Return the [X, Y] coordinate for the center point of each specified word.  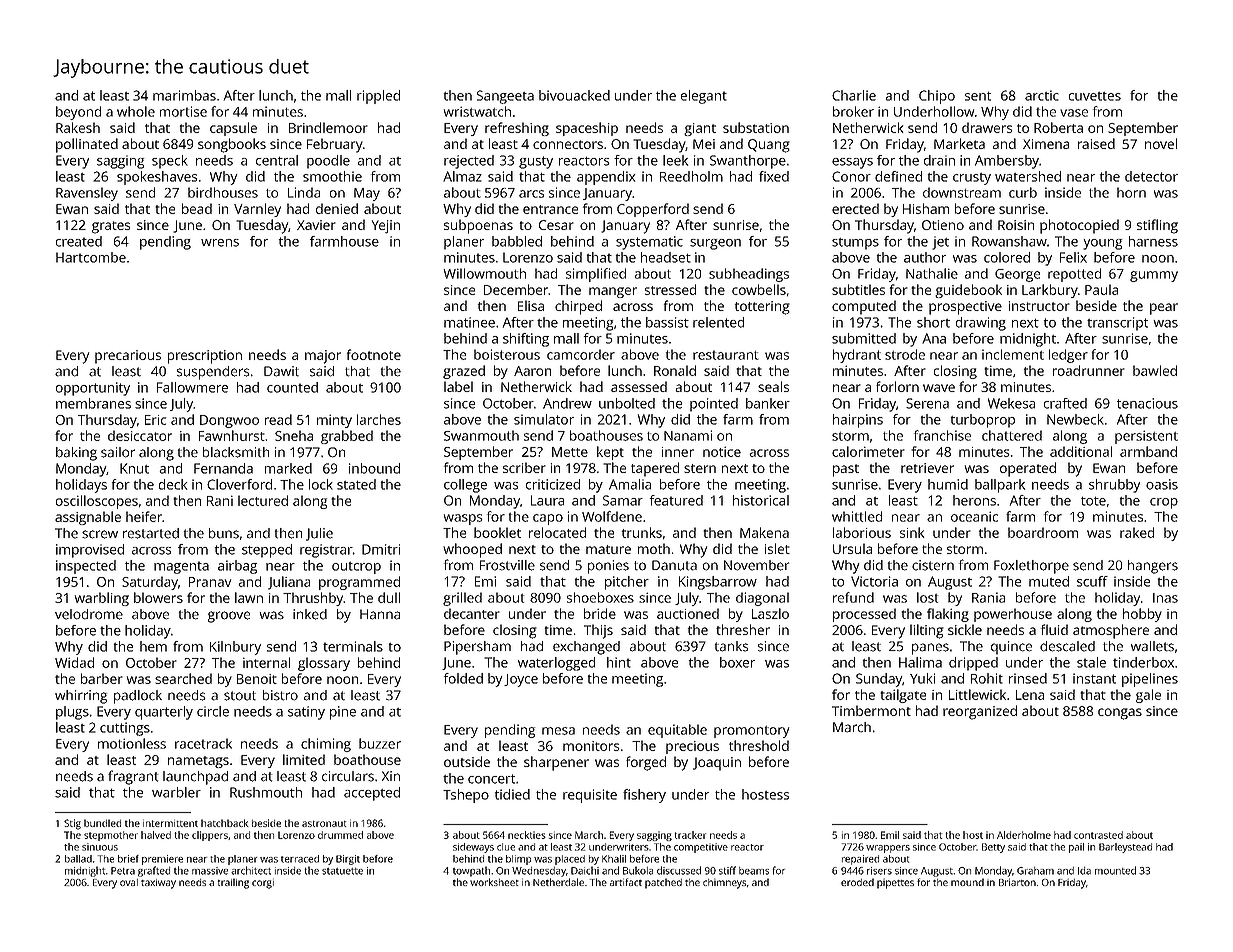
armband [1148, 451]
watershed [1028, 176]
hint [619, 662]
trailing [233, 883]
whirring [81, 697]
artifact [626, 882]
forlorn [897, 386]
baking [76, 454]
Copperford [653, 210]
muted [1049, 581]
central [277, 160]
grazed [464, 372]
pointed [714, 405]
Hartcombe [91, 257]
